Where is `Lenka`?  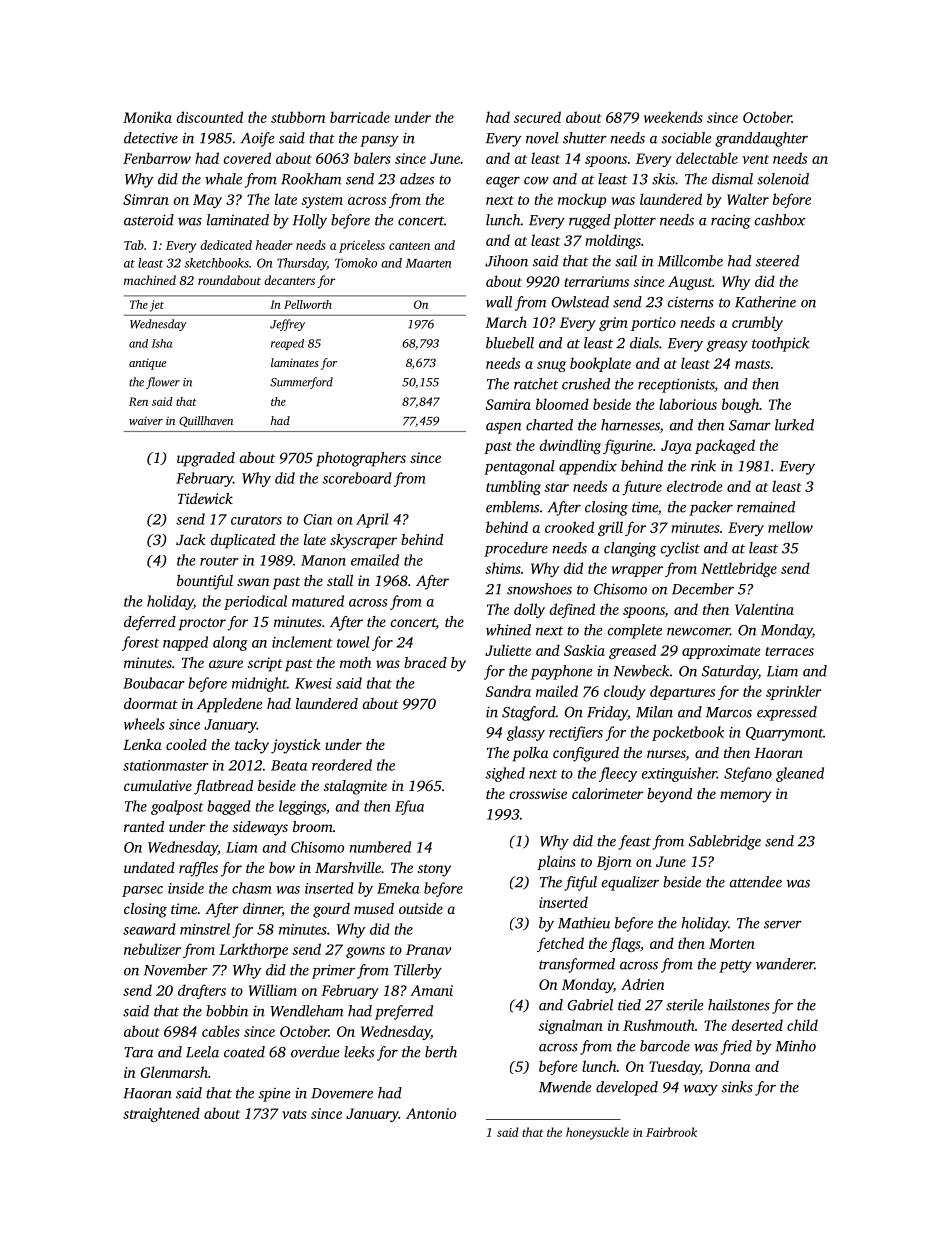
Lenka is located at coordinates (142, 744).
